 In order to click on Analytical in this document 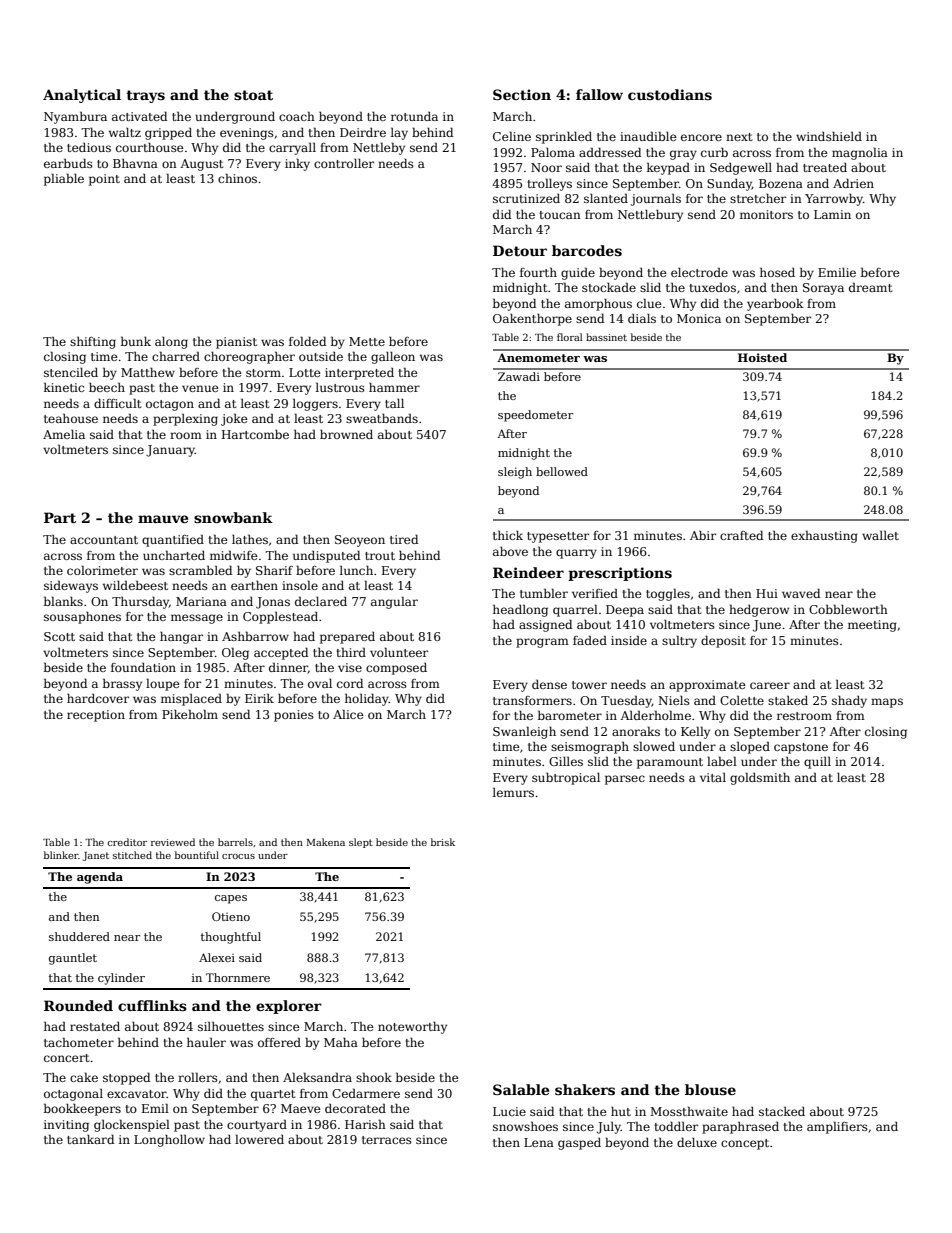, I will do `click(82, 96)`.
